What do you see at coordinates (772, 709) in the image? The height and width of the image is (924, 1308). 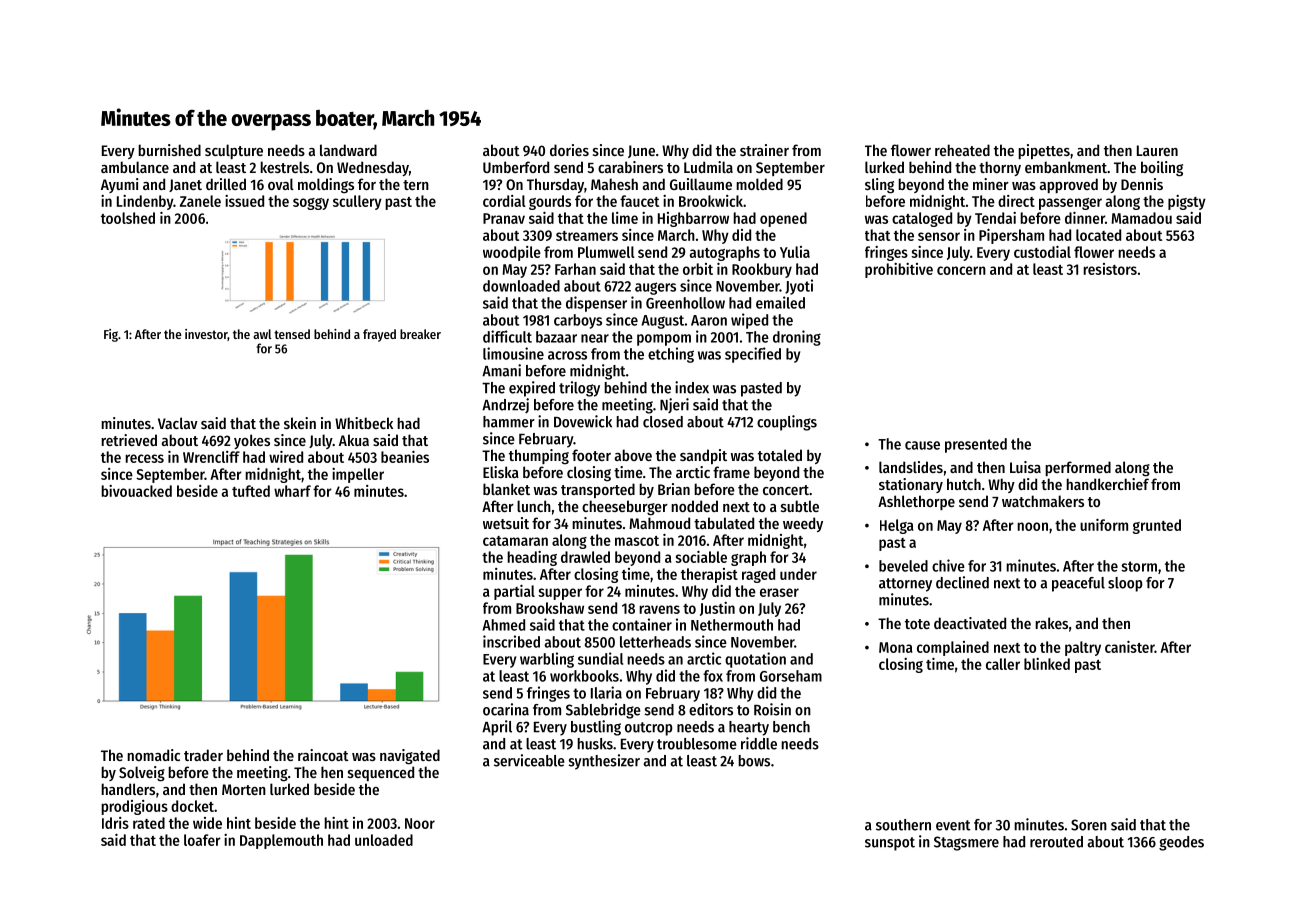 I see `Roisin` at bounding box center [772, 709].
